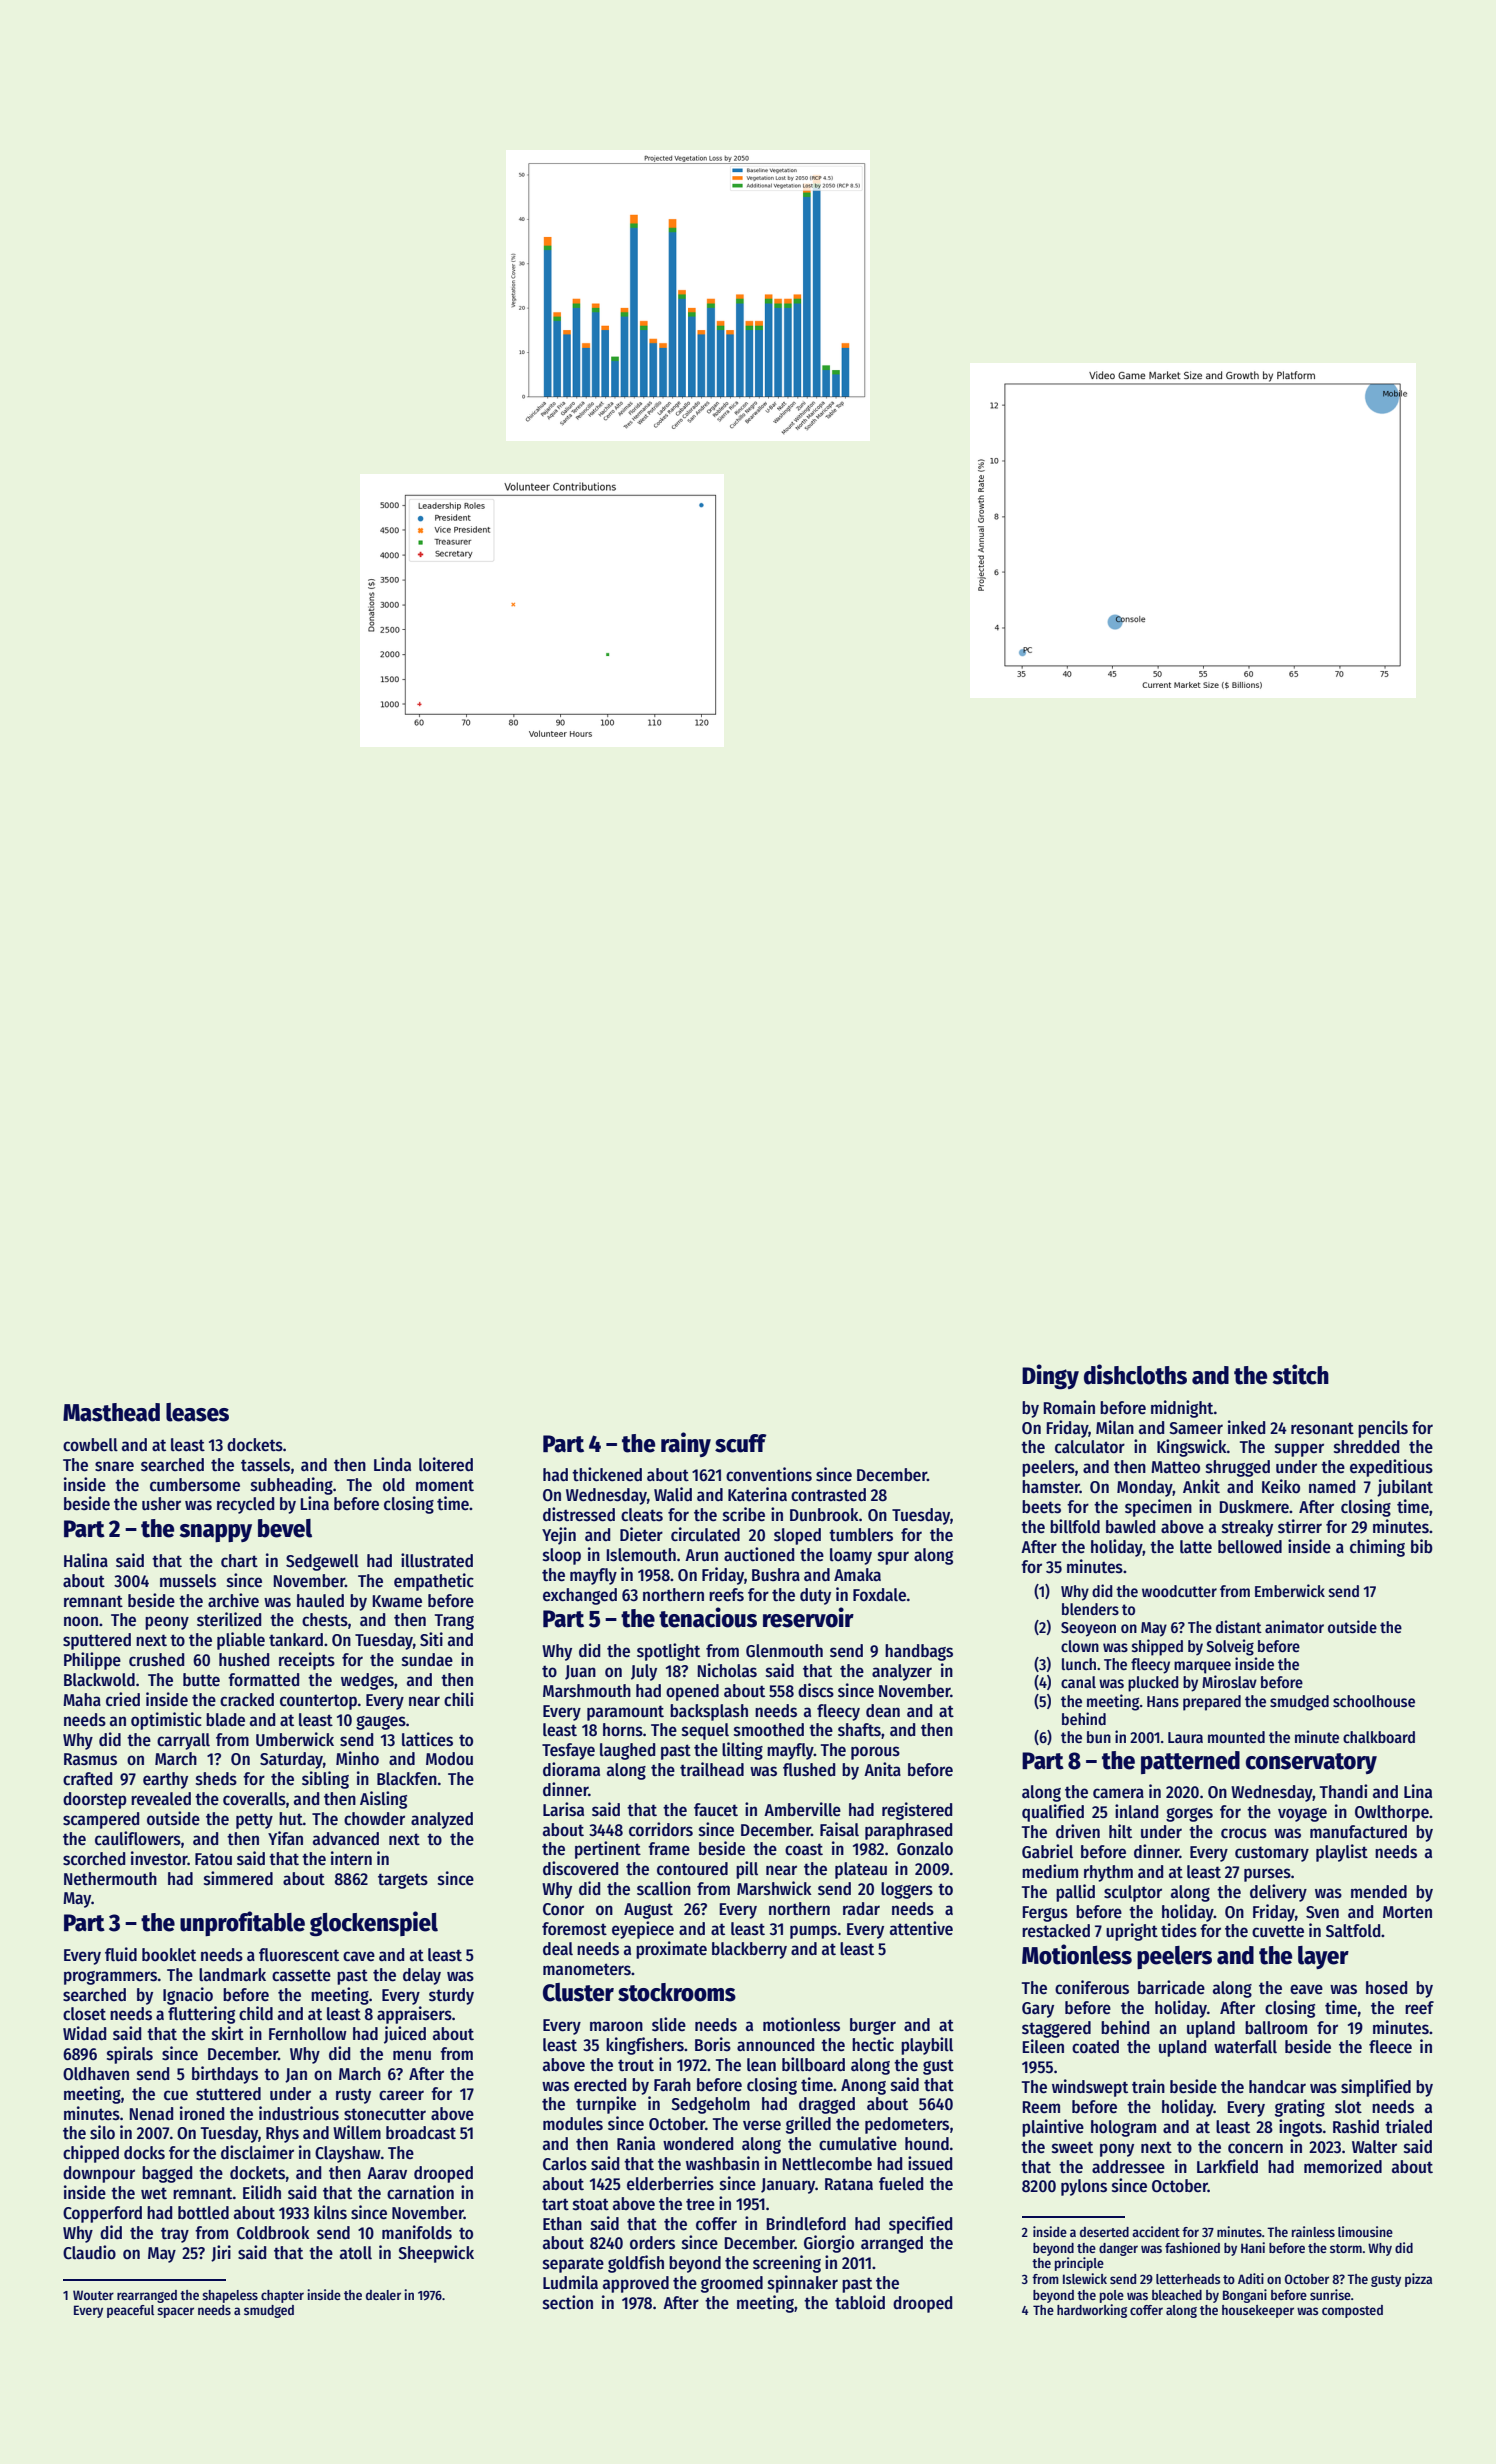 This image has width=1496, height=2464. Describe the element at coordinates (325, 1780) in the image. I see `sibling` at that location.
